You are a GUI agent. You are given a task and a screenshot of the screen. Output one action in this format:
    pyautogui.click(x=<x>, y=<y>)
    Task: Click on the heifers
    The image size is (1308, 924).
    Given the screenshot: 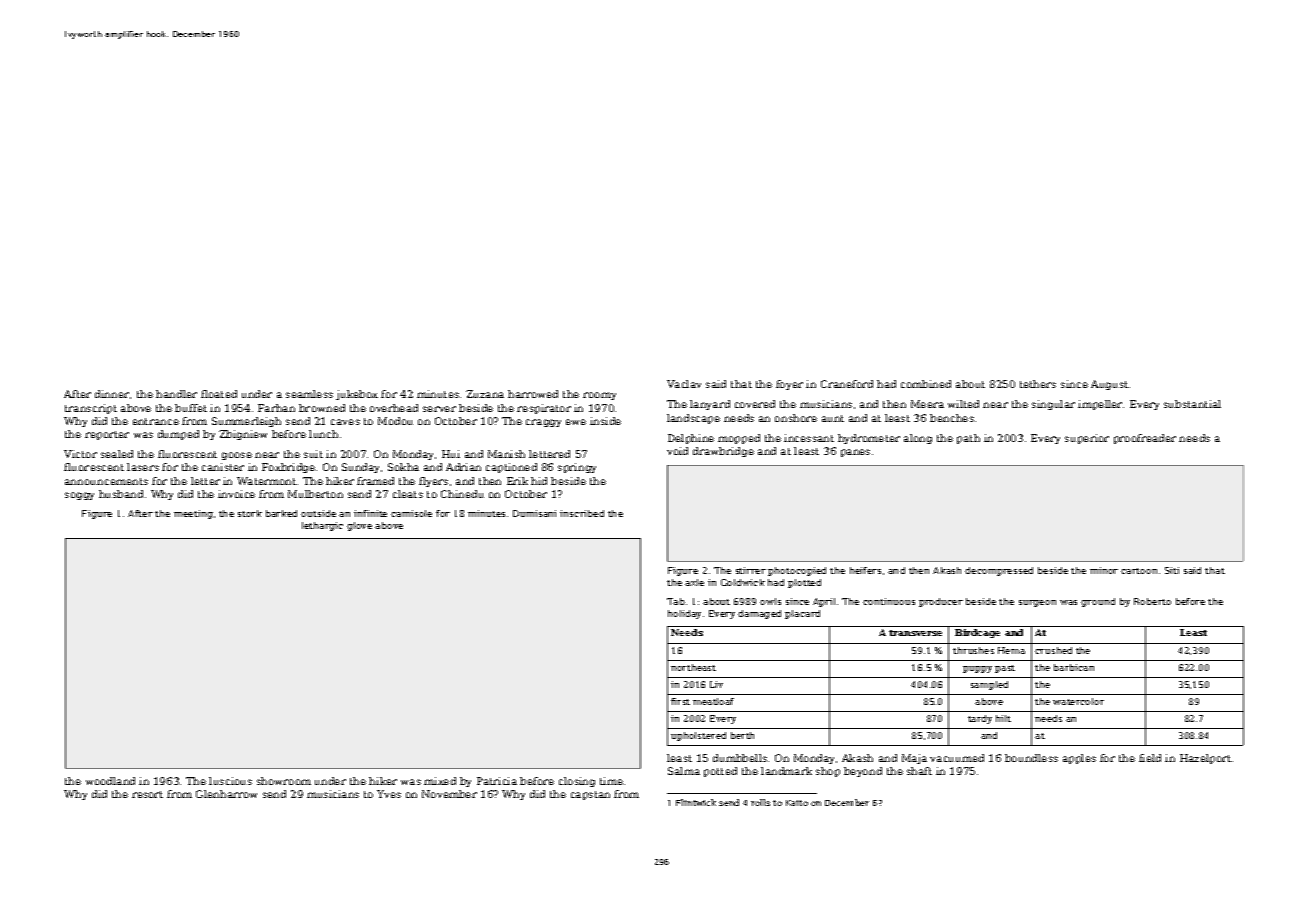 What is the action you would take?
    pyautogui.click(x=865, y=570)
